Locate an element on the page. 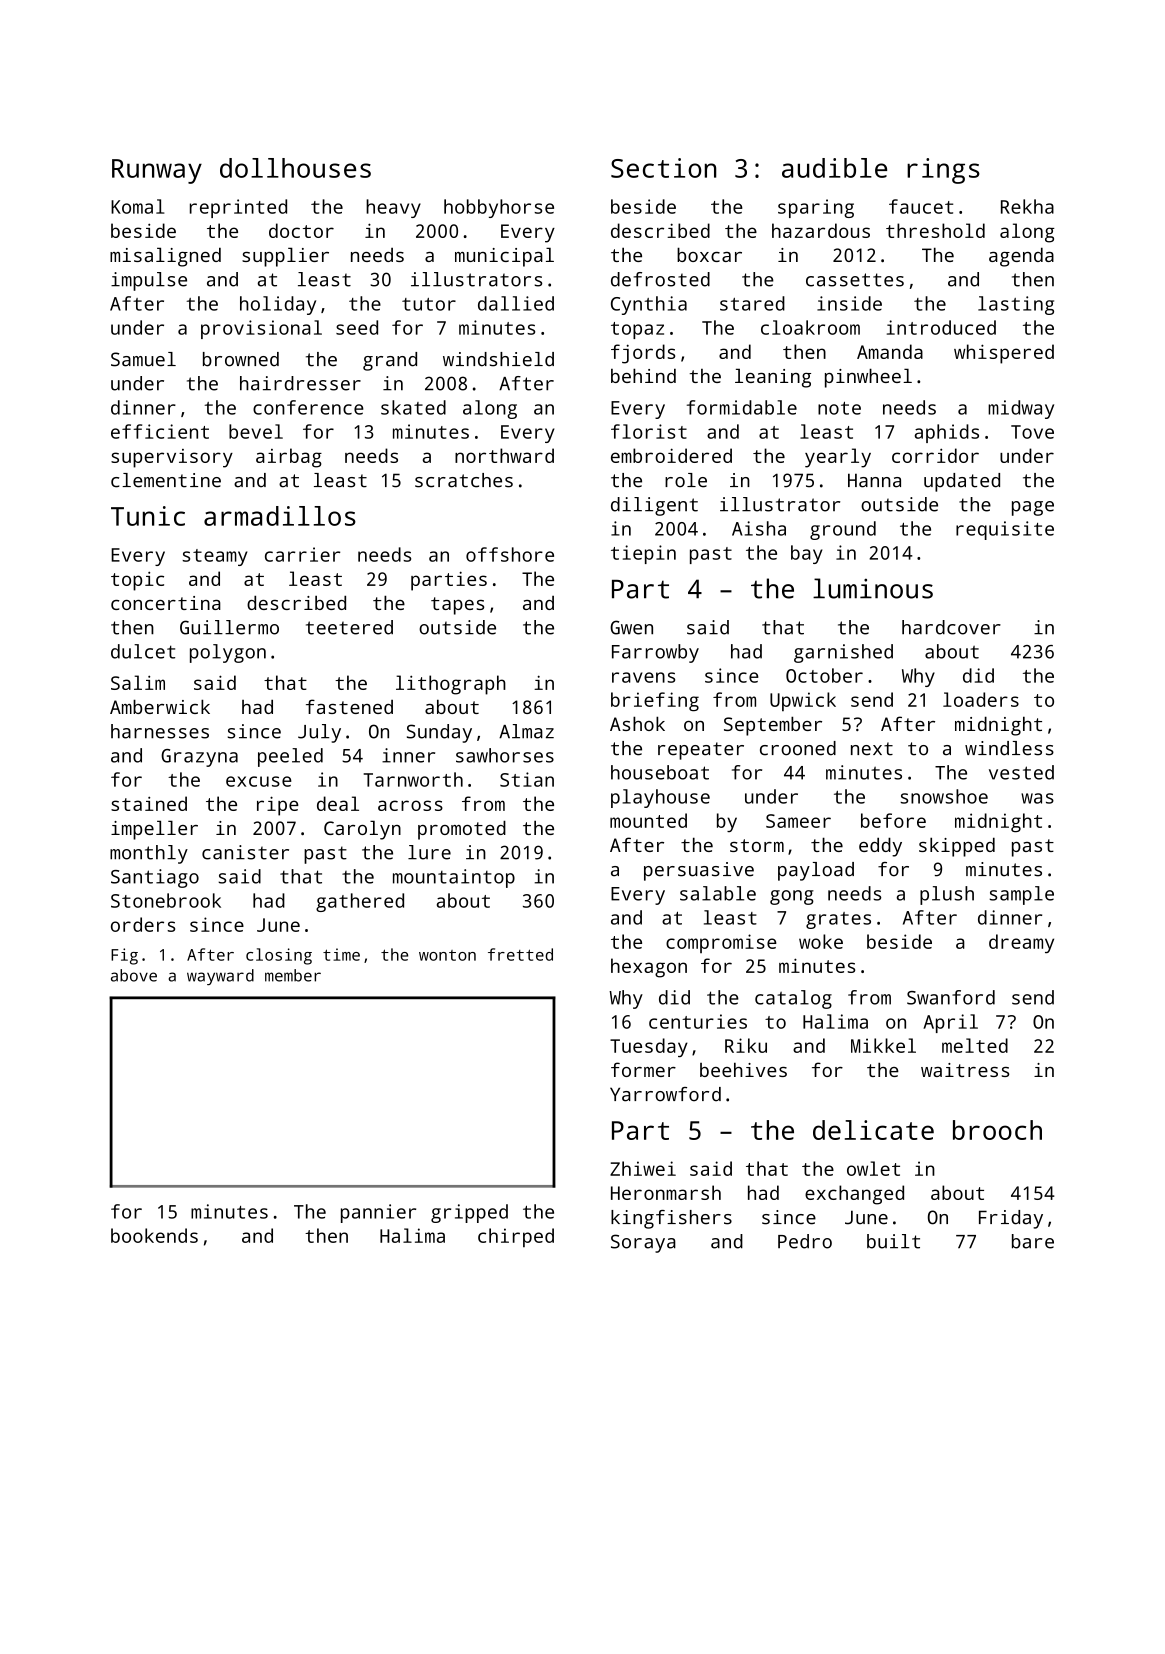  hobbyhorse is located at coordinates (499, 208).
